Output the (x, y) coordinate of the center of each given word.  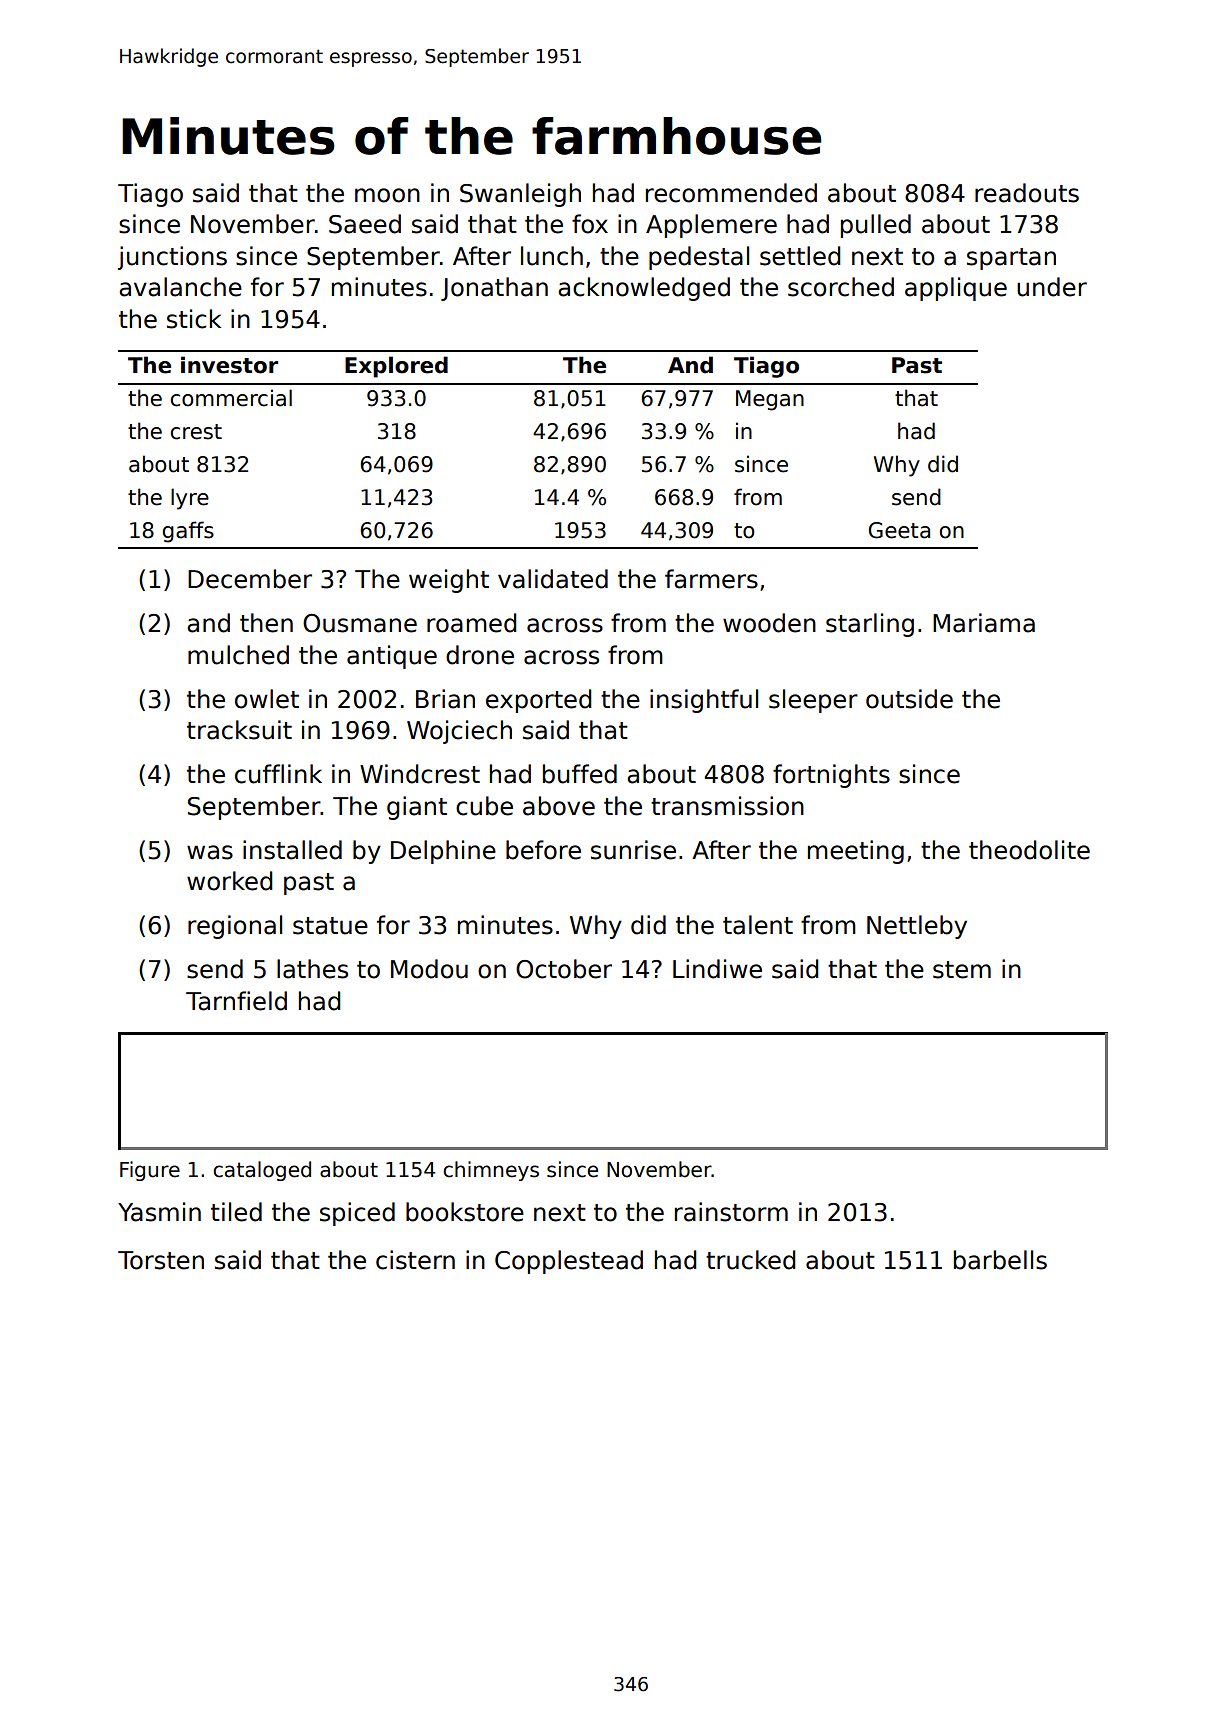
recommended (731, 193)
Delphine (443, 852)
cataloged (262, 1171)
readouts (1027, 193)
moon (387, 195)
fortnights (831, 776)
